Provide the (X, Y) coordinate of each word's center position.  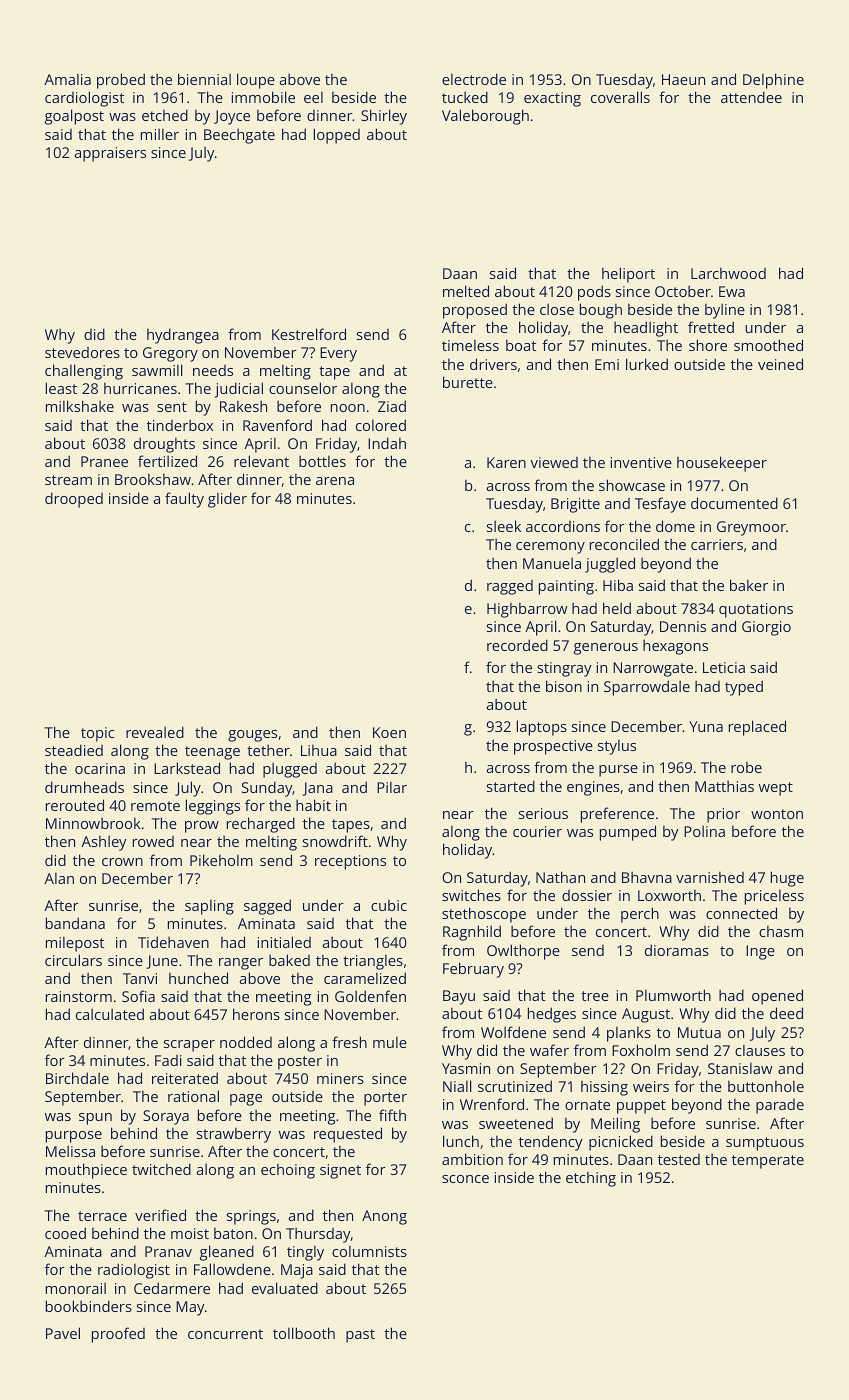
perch (640, 915)
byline (725, 311)
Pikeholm (221, 860)
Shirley (384, 117)
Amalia (67, 79)
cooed (65, 1233)
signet (340, 1171)
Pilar (392, 787)
